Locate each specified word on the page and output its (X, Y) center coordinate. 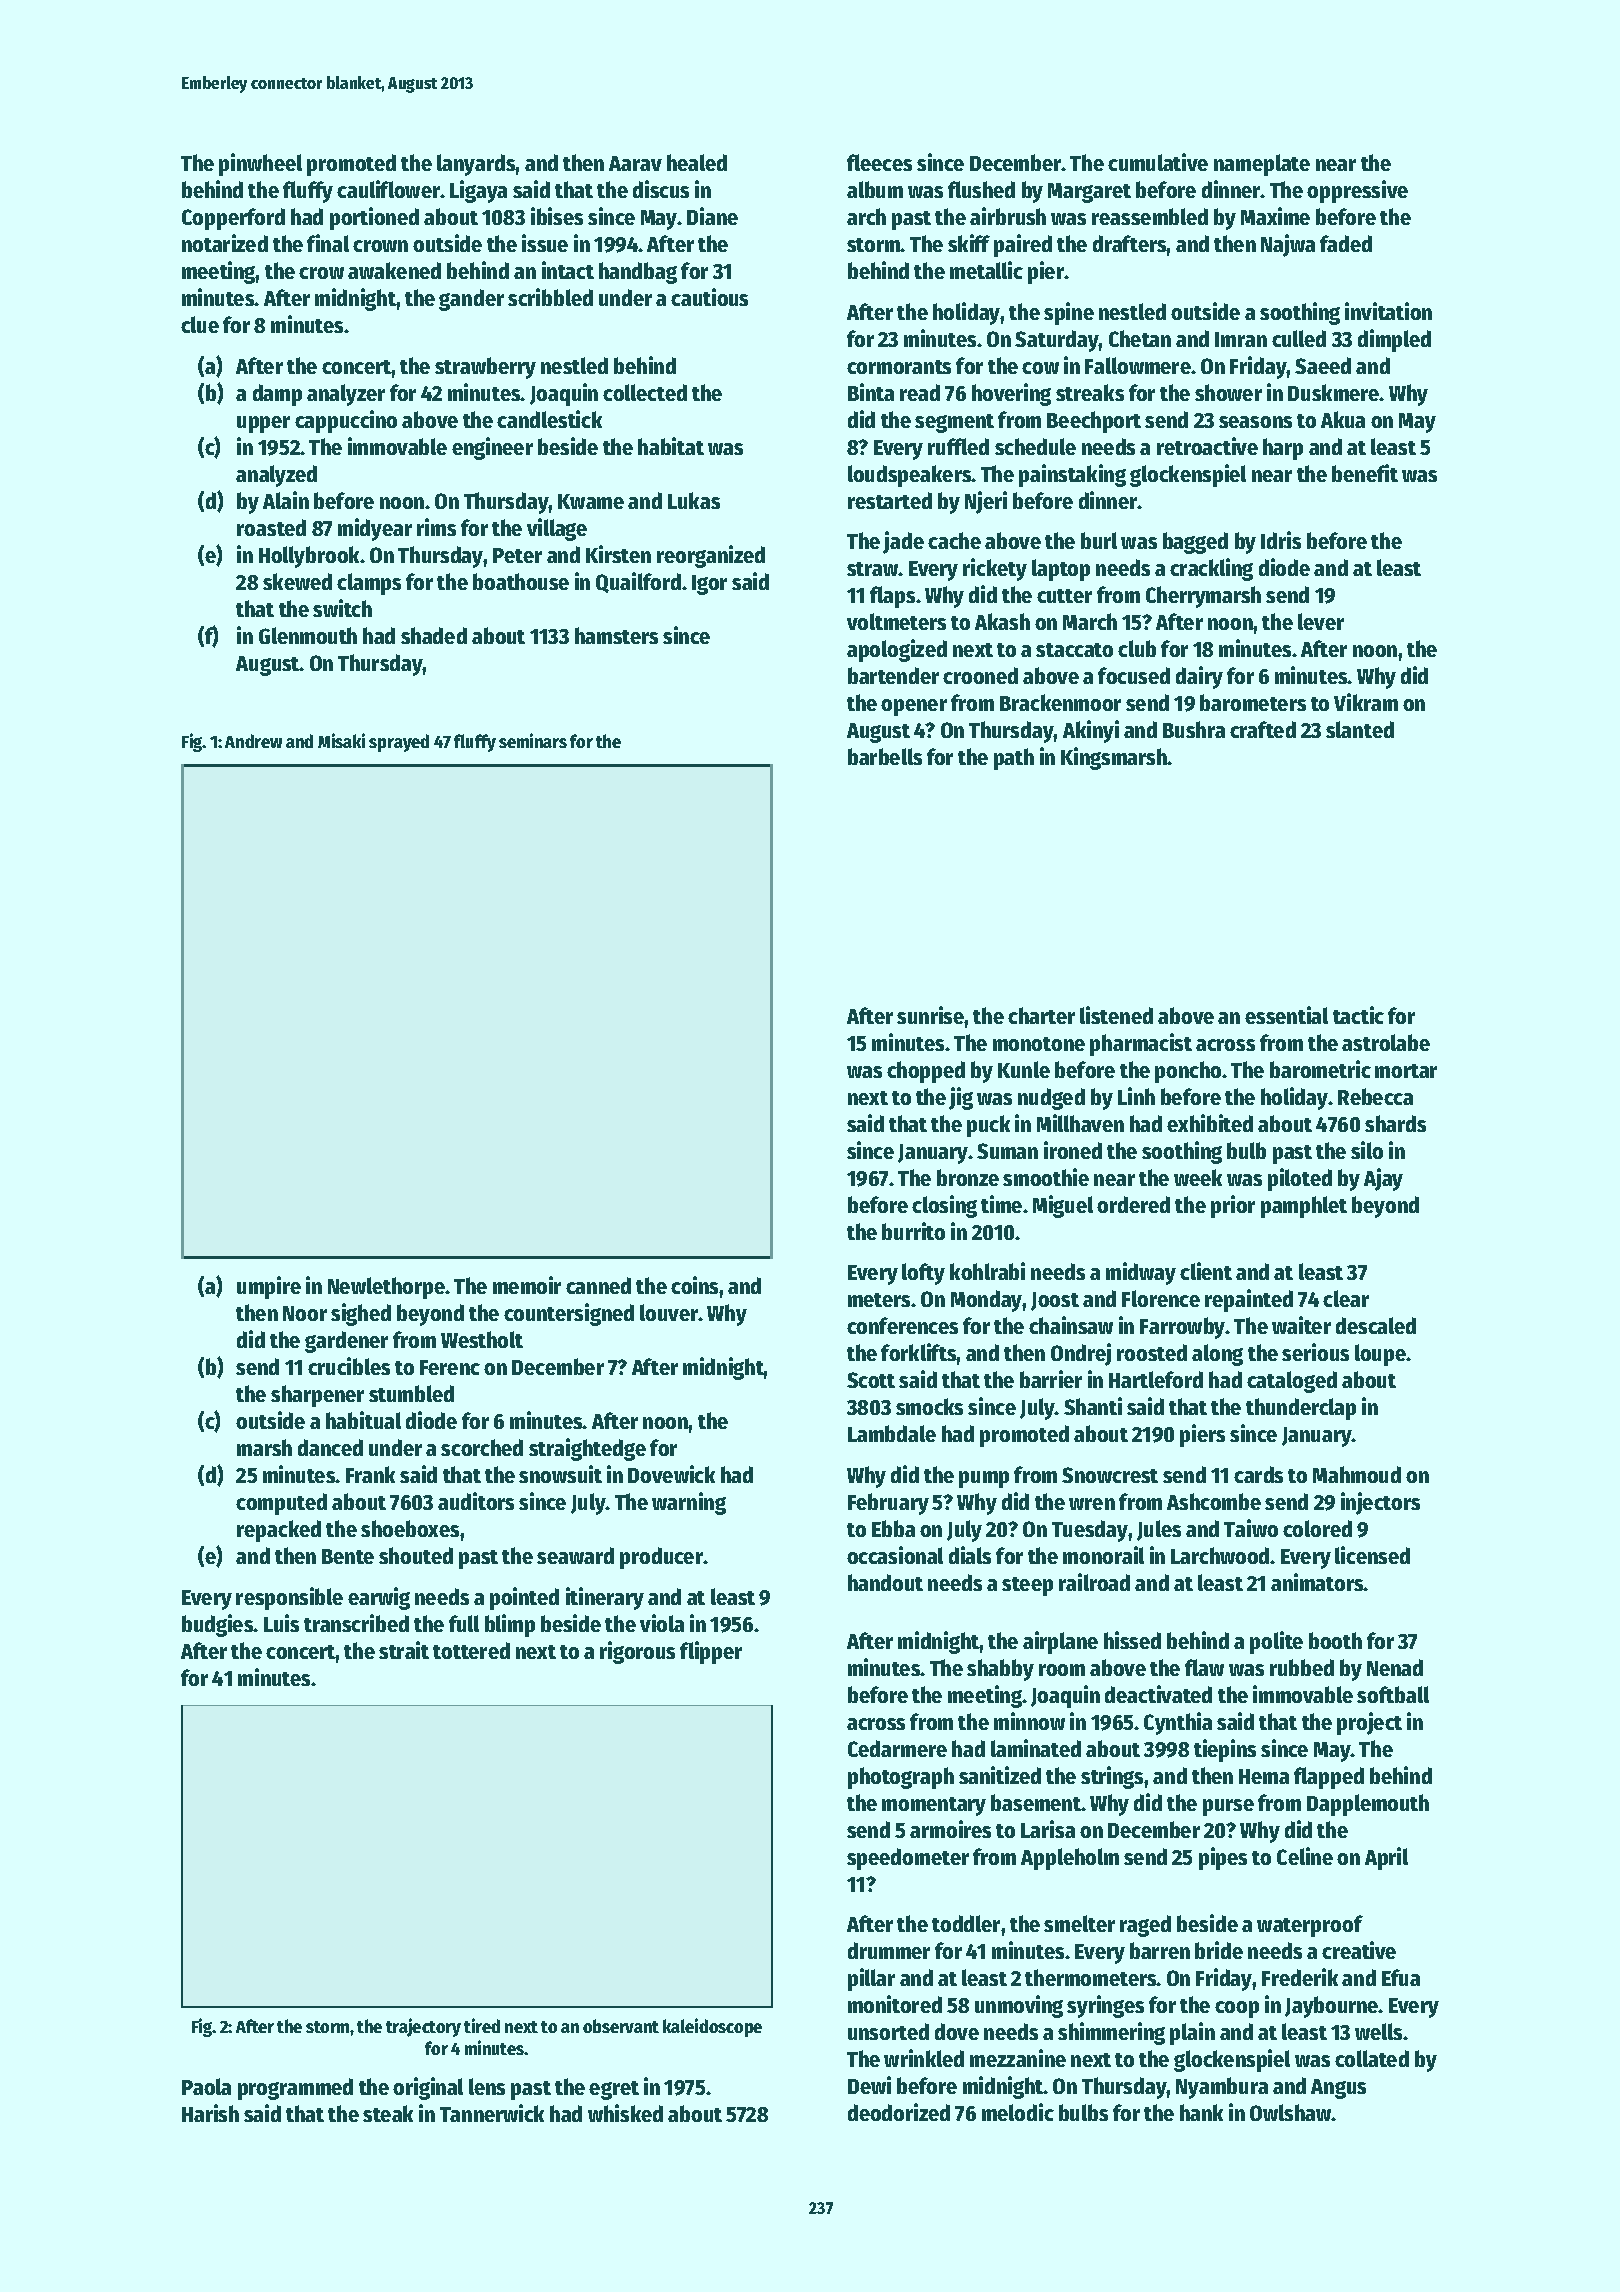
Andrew (253, 741)
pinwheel (260, 164)
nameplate (1262, 165)
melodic (1018, 2112)
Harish (210, 2113)
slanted (1360, 729)
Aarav (635, 163)
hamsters (616, 635)
